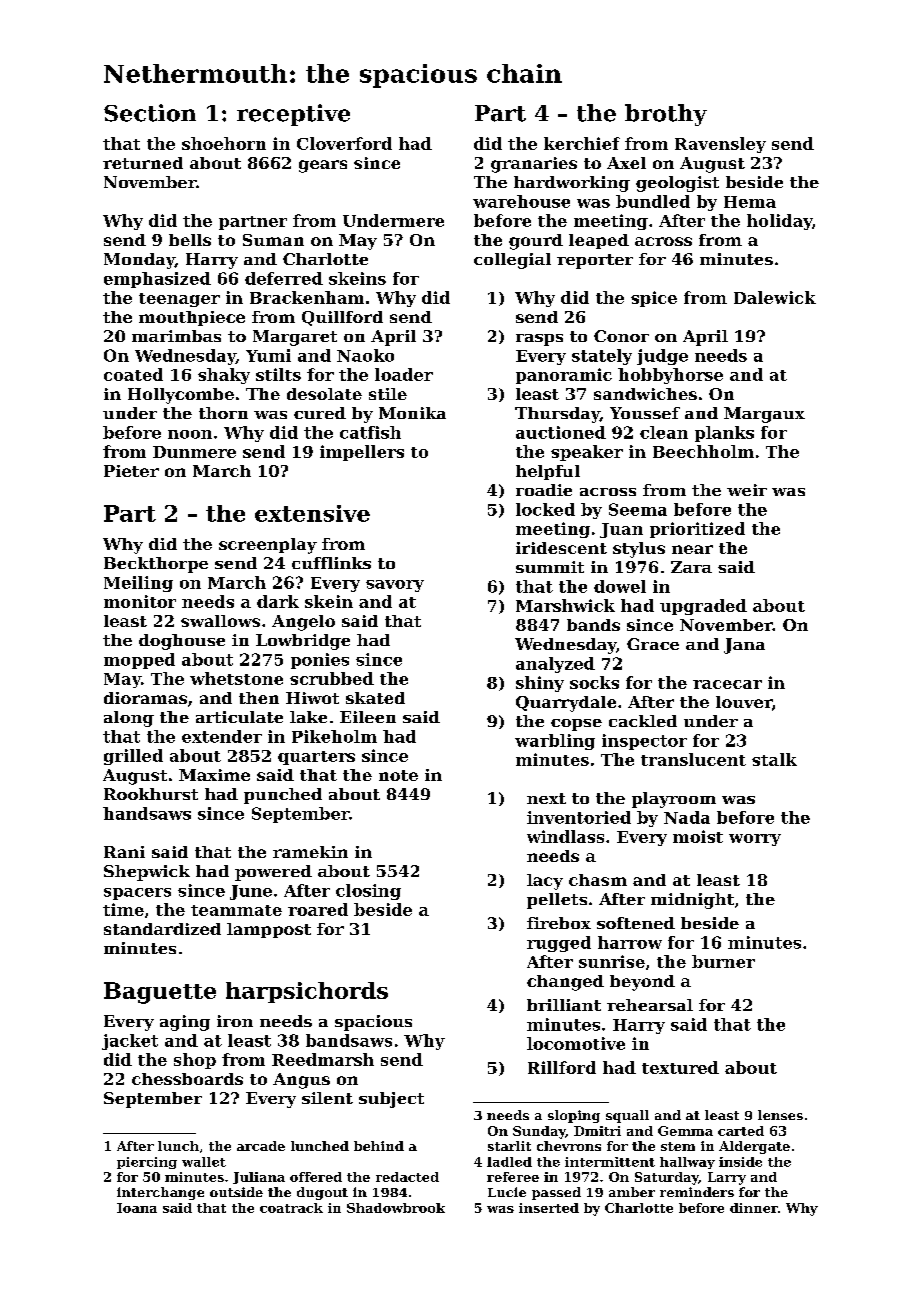 This screenshot has height=1308, width=924. I want to click on louver, so click(744, 702).
